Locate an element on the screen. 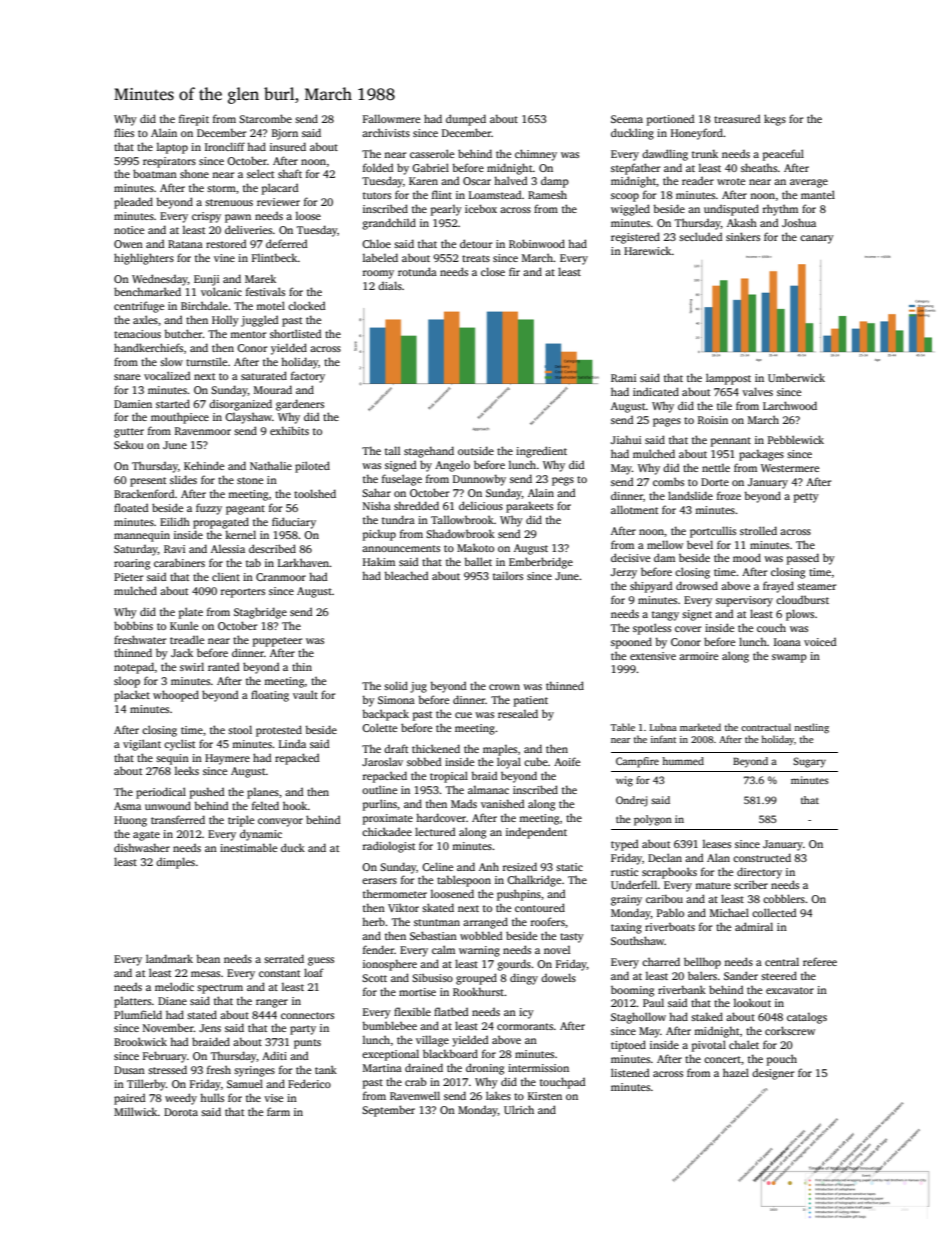  Declan is located at coordinates (665, 857).
